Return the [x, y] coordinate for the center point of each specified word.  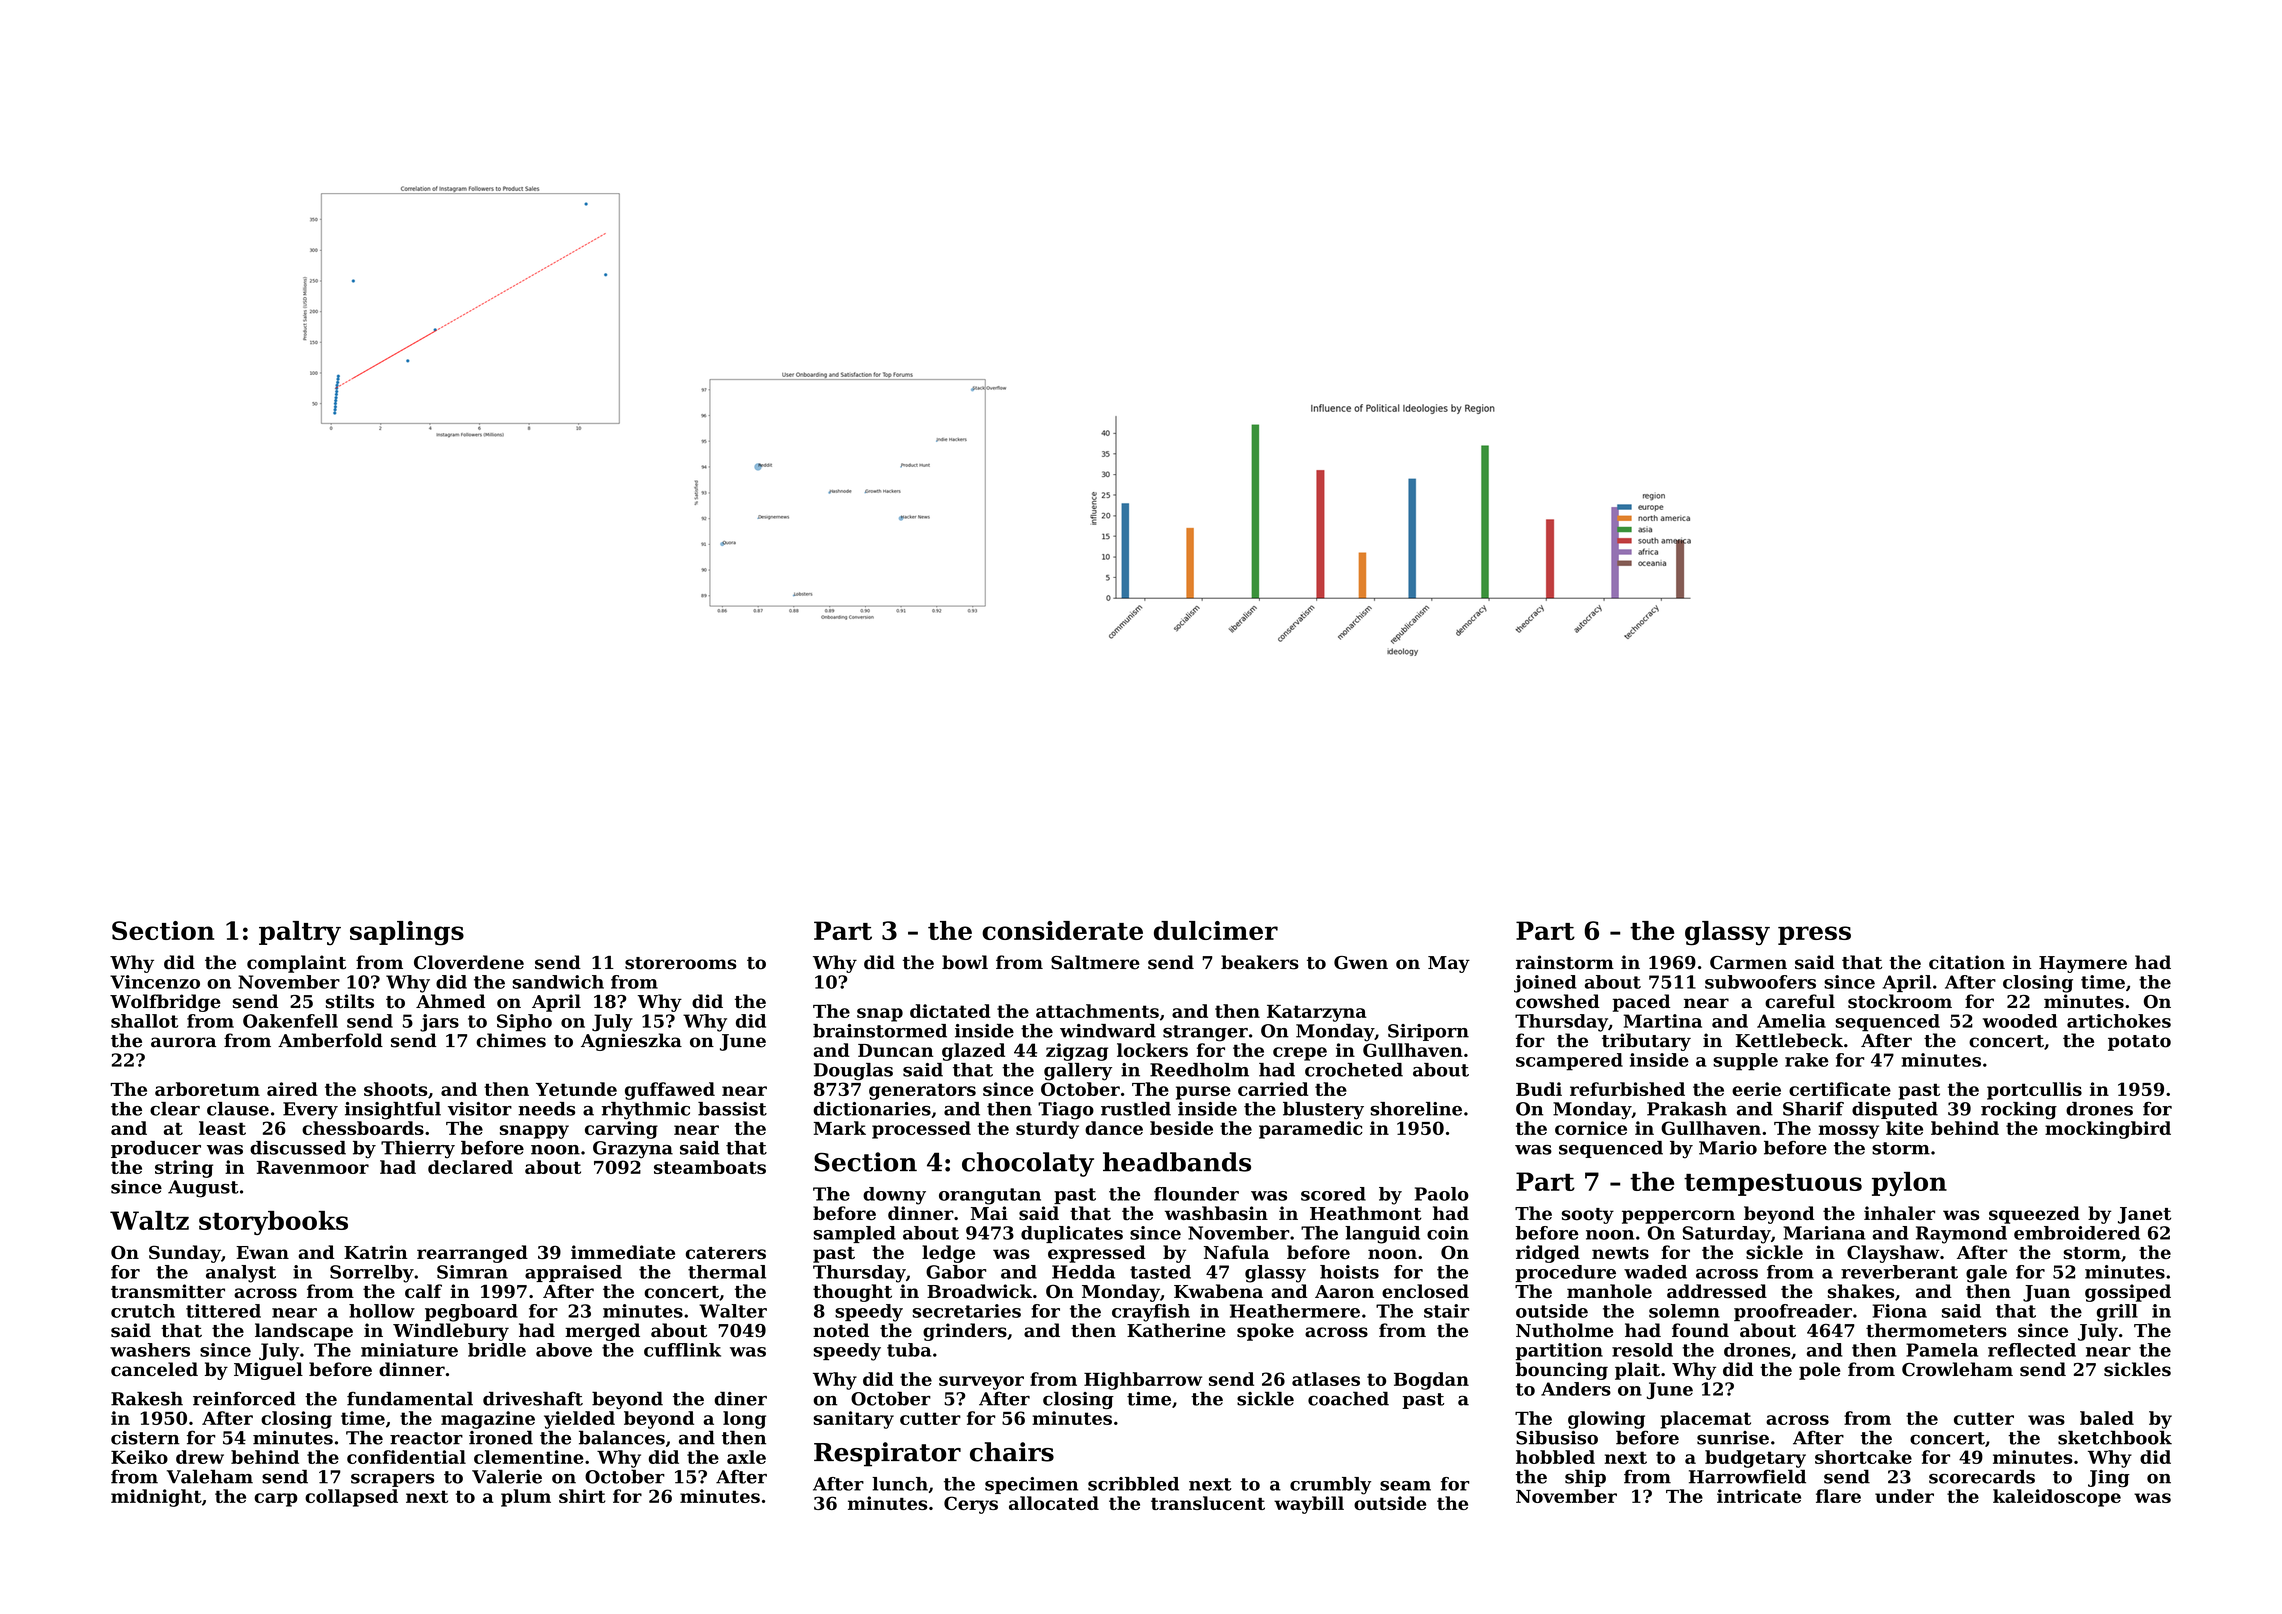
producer [156, 1149]
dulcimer [1216, 930]
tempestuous [1773, 1185]
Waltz [149, 1220]
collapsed [351, 1498]
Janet [2144, 1215]
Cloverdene [469, 962]
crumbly [1330, 1486]
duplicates [1072, 1234]
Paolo [1442, 1194]
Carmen [1748, 963]
